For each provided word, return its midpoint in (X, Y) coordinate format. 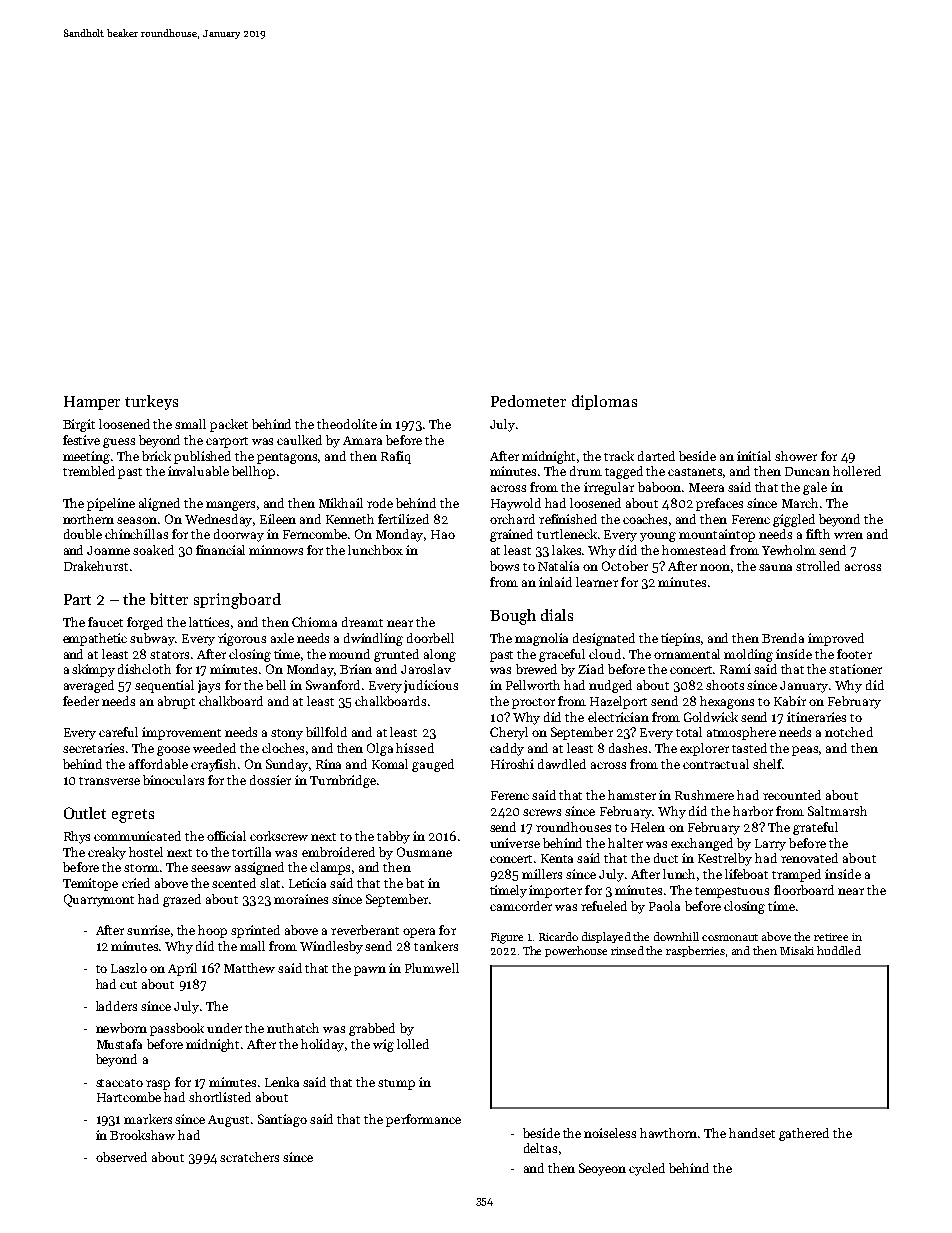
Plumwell (432, 968)
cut (128, 985)
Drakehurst (96, 566)
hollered (857, 471)
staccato (119, 1083)
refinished (568, 519)
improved (836, 639)
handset (752, 1133)
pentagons (288, 458)
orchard (512, 519)
